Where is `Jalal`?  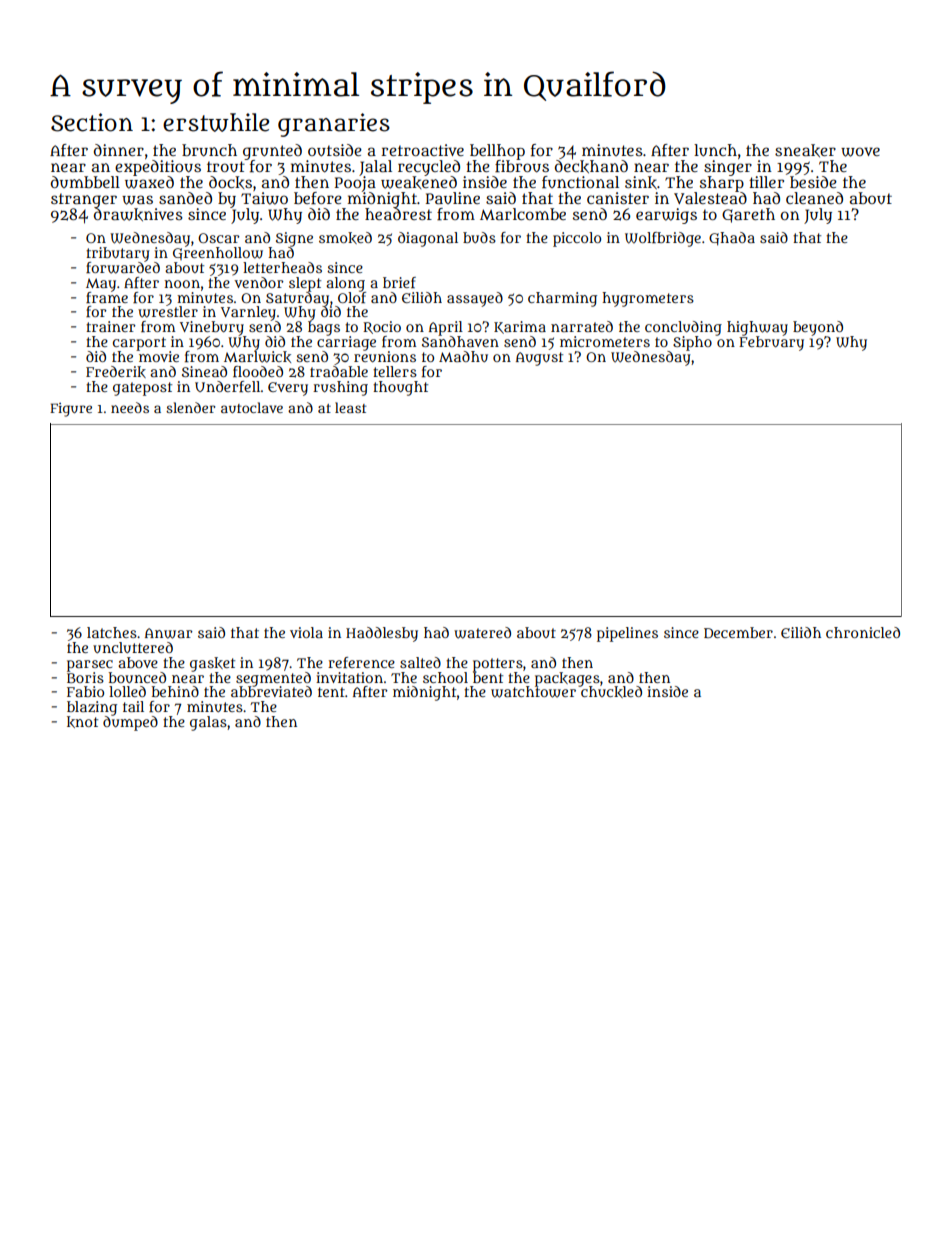 Jalal is located at coordinates (375, 168).
